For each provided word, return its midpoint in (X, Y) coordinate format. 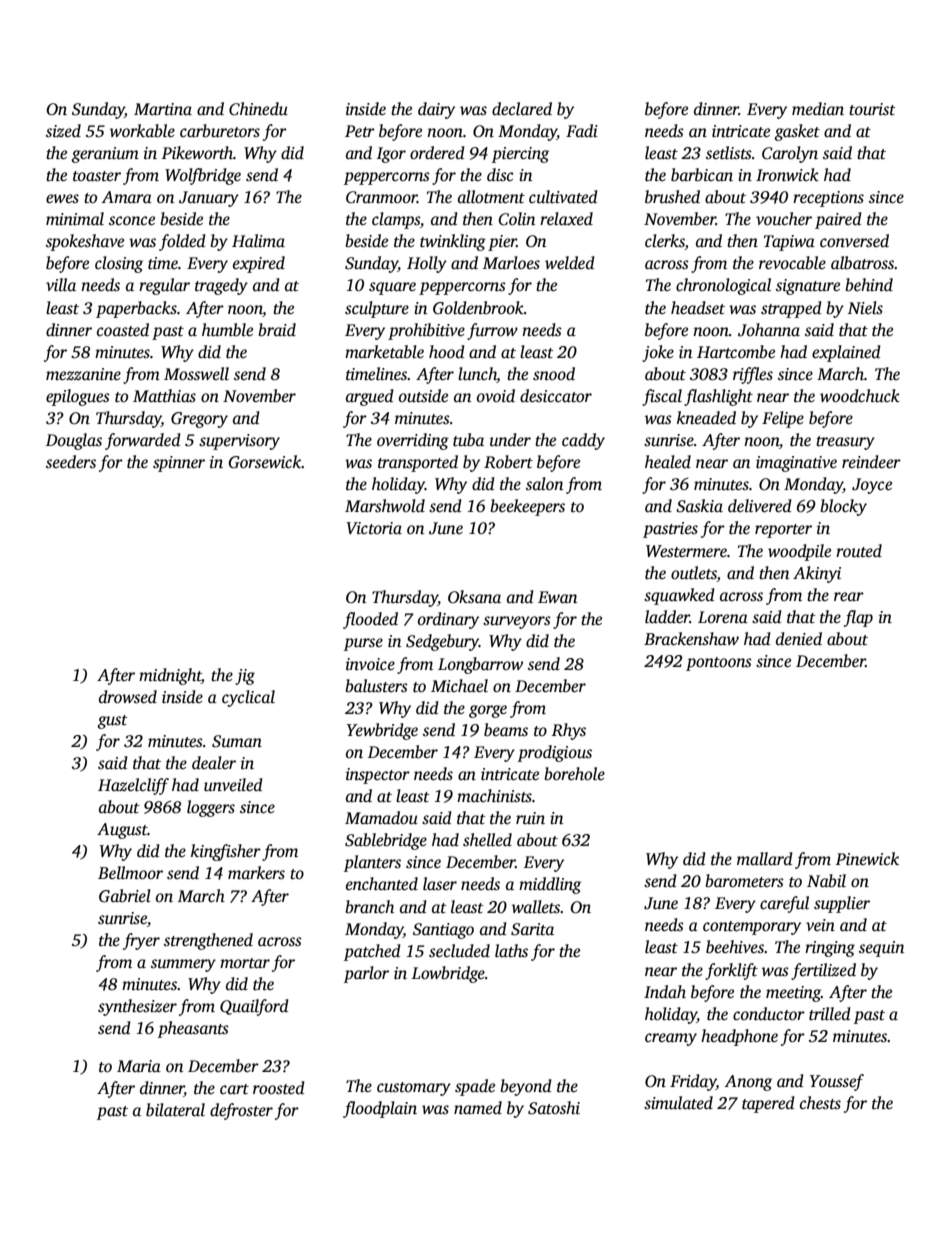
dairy (436, 110)
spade (475, 1087)
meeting (793, 994)
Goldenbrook (478, 308)
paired (838, 220)
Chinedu (258, 109)
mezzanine (83, 374)
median (818, 109)
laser (440, 884)
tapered (768, 1104)
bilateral (175, 1110)
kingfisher (226, 852)
